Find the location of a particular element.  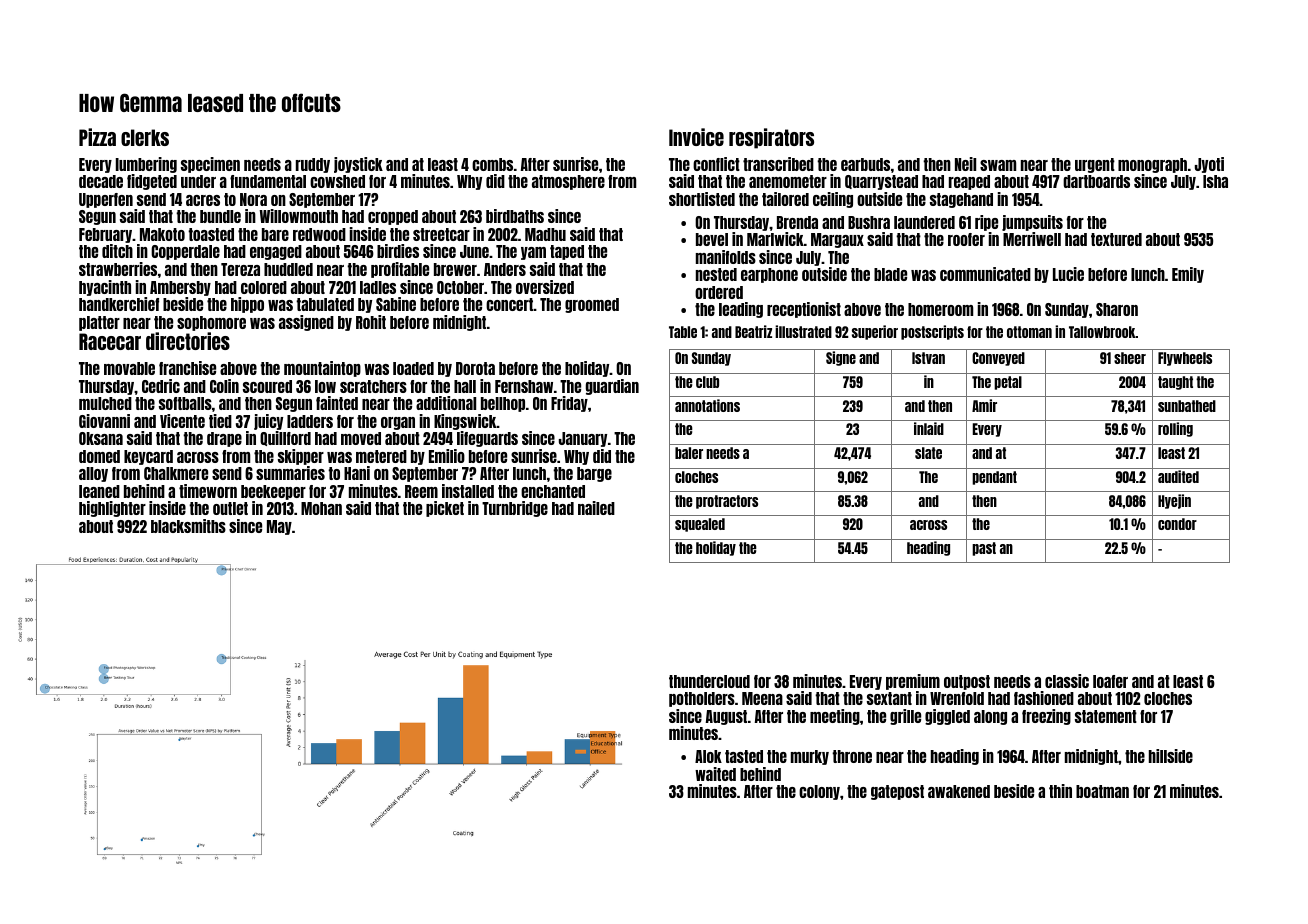

Meena is located at coordinates (762, 698).
